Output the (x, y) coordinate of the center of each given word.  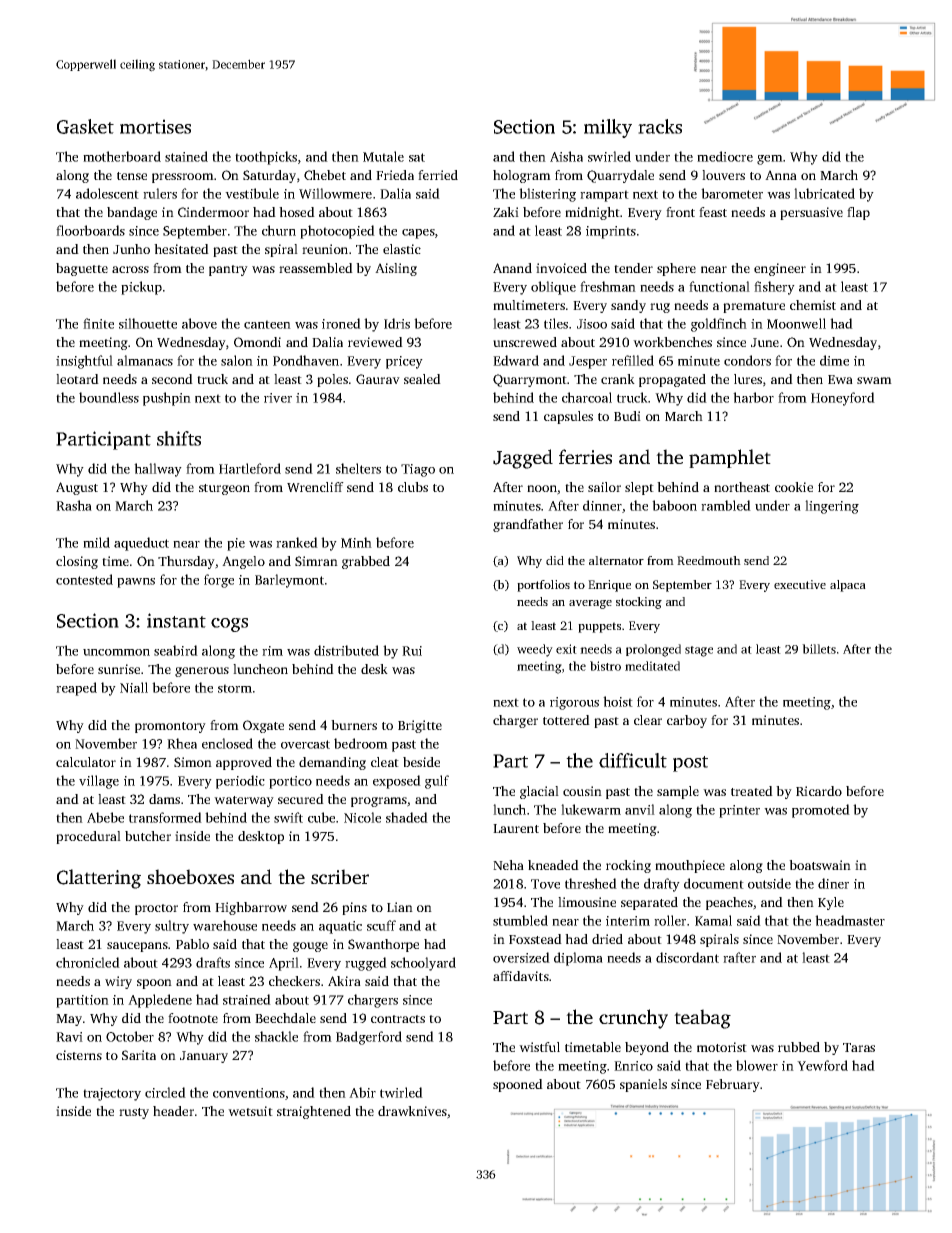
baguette (82, 269)
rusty (134, 1113)
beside (421, 762)
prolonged (653, 650)
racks (660, 126)
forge (219, 581)
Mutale (383, 156)
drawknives (412, 1111)
